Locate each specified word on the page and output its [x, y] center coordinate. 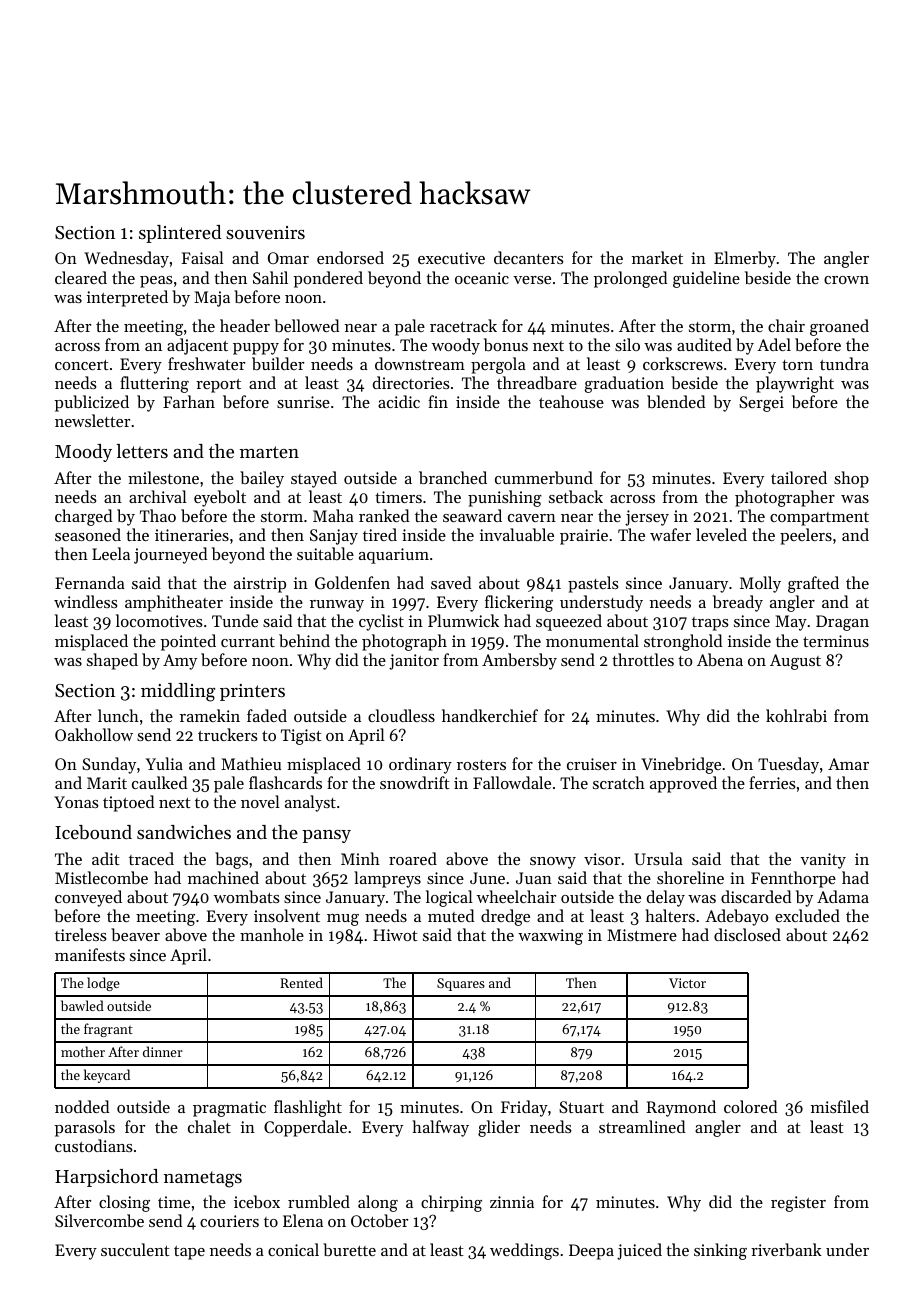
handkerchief [490, 715]
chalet [209, 1126]
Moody [83, 453]
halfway [440, 1128]
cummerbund [544, 477]
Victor [687, 983]
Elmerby [745, 259]
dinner [163, 1051]
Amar [848, 764]
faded [267, 715]
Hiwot [395, 935]
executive [451, 258]
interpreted [127, 298]
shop [851, 479]
